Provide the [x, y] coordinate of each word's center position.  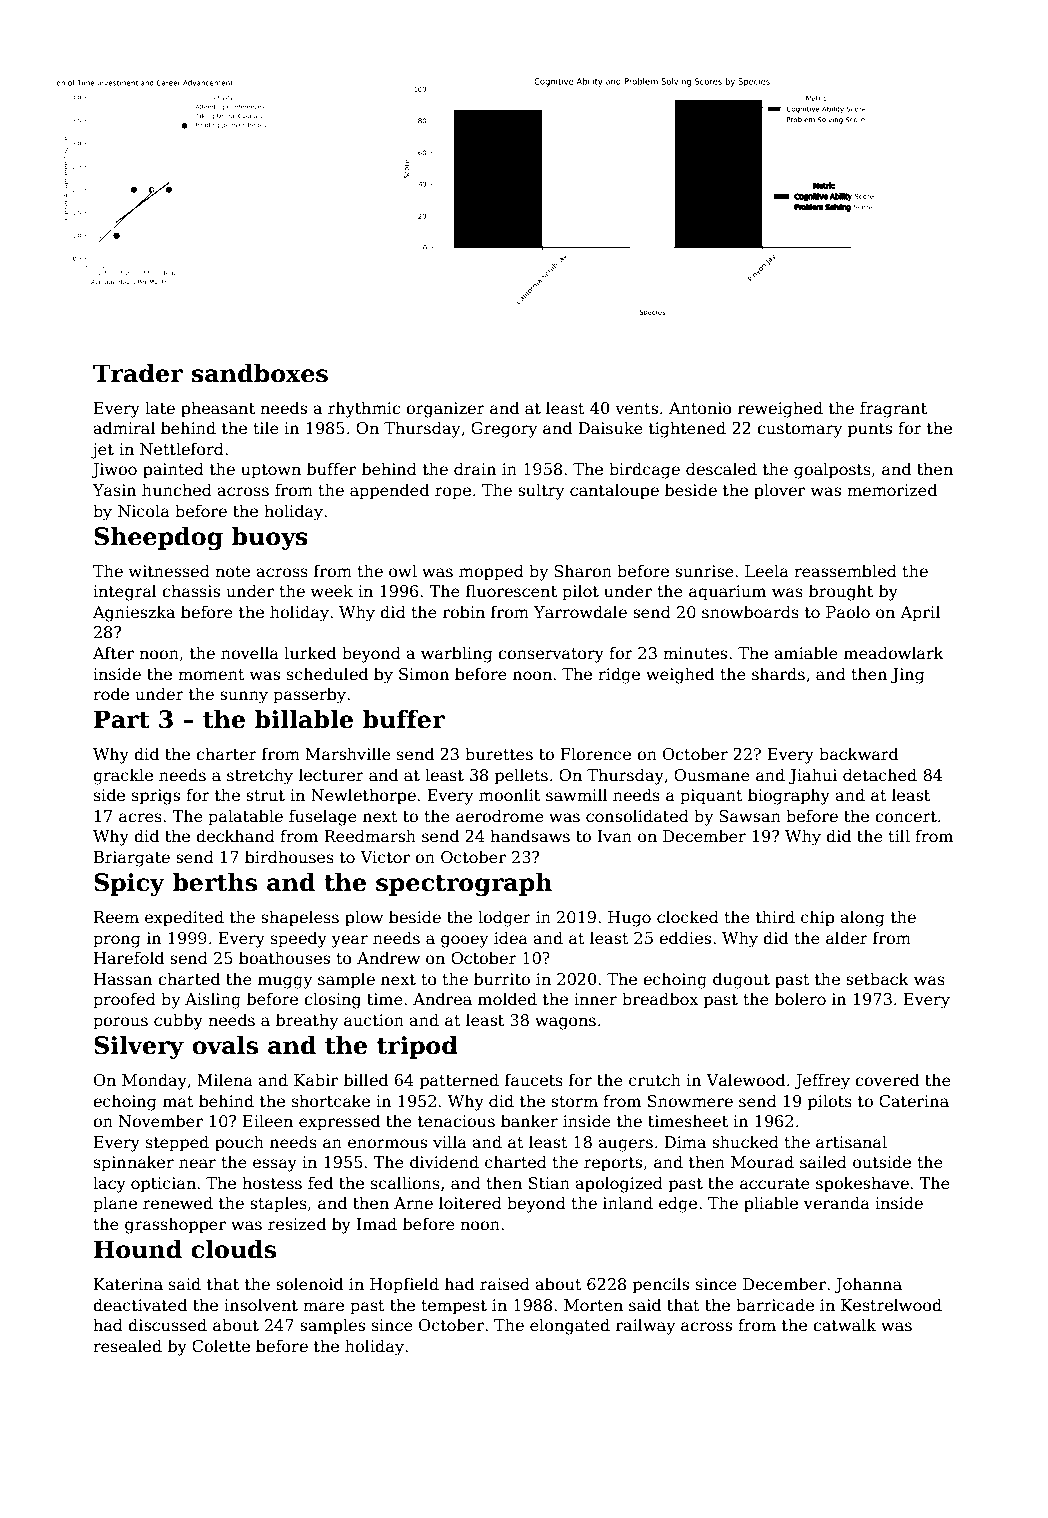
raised [505, 1283]
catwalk [844, 1325]
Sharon [583, 571]
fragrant [893, 409]
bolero [800, 999]
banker [529, 1121]
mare [323, 1306]
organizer [445, 410]
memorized [892, 490]
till [899, 835]
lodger [504, 918]
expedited [184, 918]
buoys [270, 538]
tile [266, 428]
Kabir [316, 1079]
